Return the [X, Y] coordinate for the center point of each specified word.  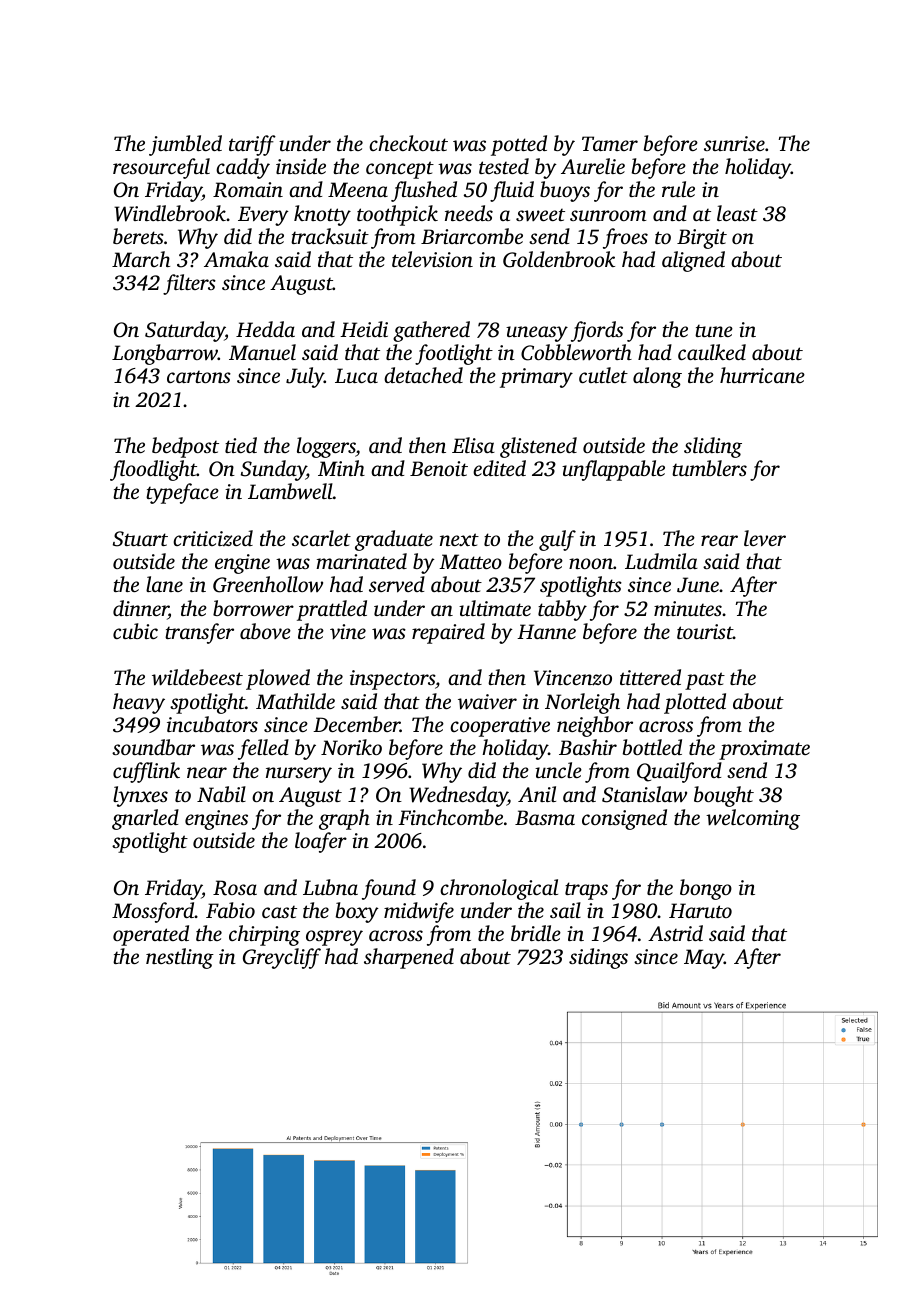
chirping [264, 935]
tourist [705, 631]
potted [519, 145]
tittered [650, 677]
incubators [212, 724]
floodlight [153, 470]
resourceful [161, 168]
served [397, 584]
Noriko [351, 747]
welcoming [753, 819]
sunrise [734, 143]
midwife [419, 912]
